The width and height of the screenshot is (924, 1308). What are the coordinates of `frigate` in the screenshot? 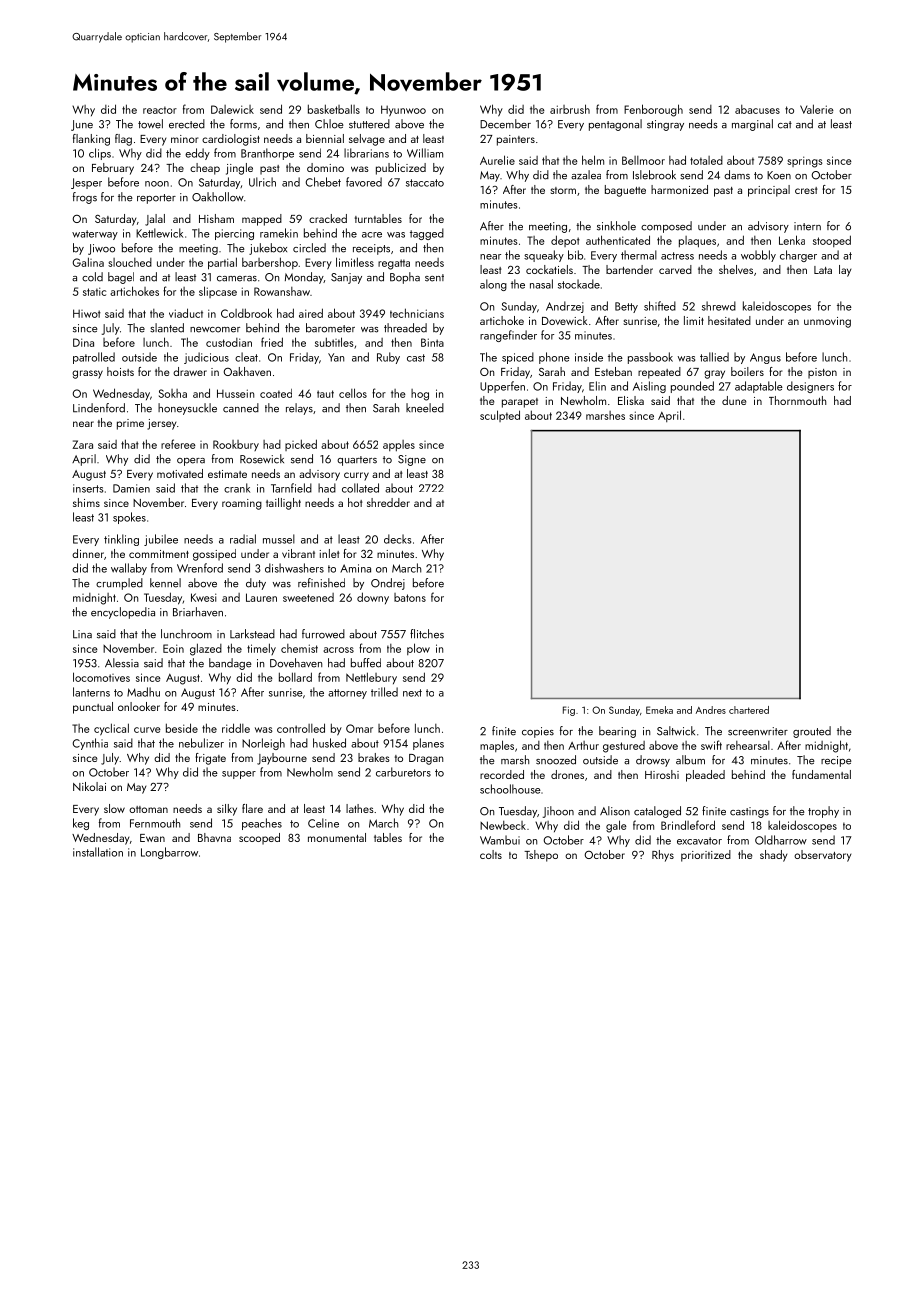 It's located at (210, 759).
